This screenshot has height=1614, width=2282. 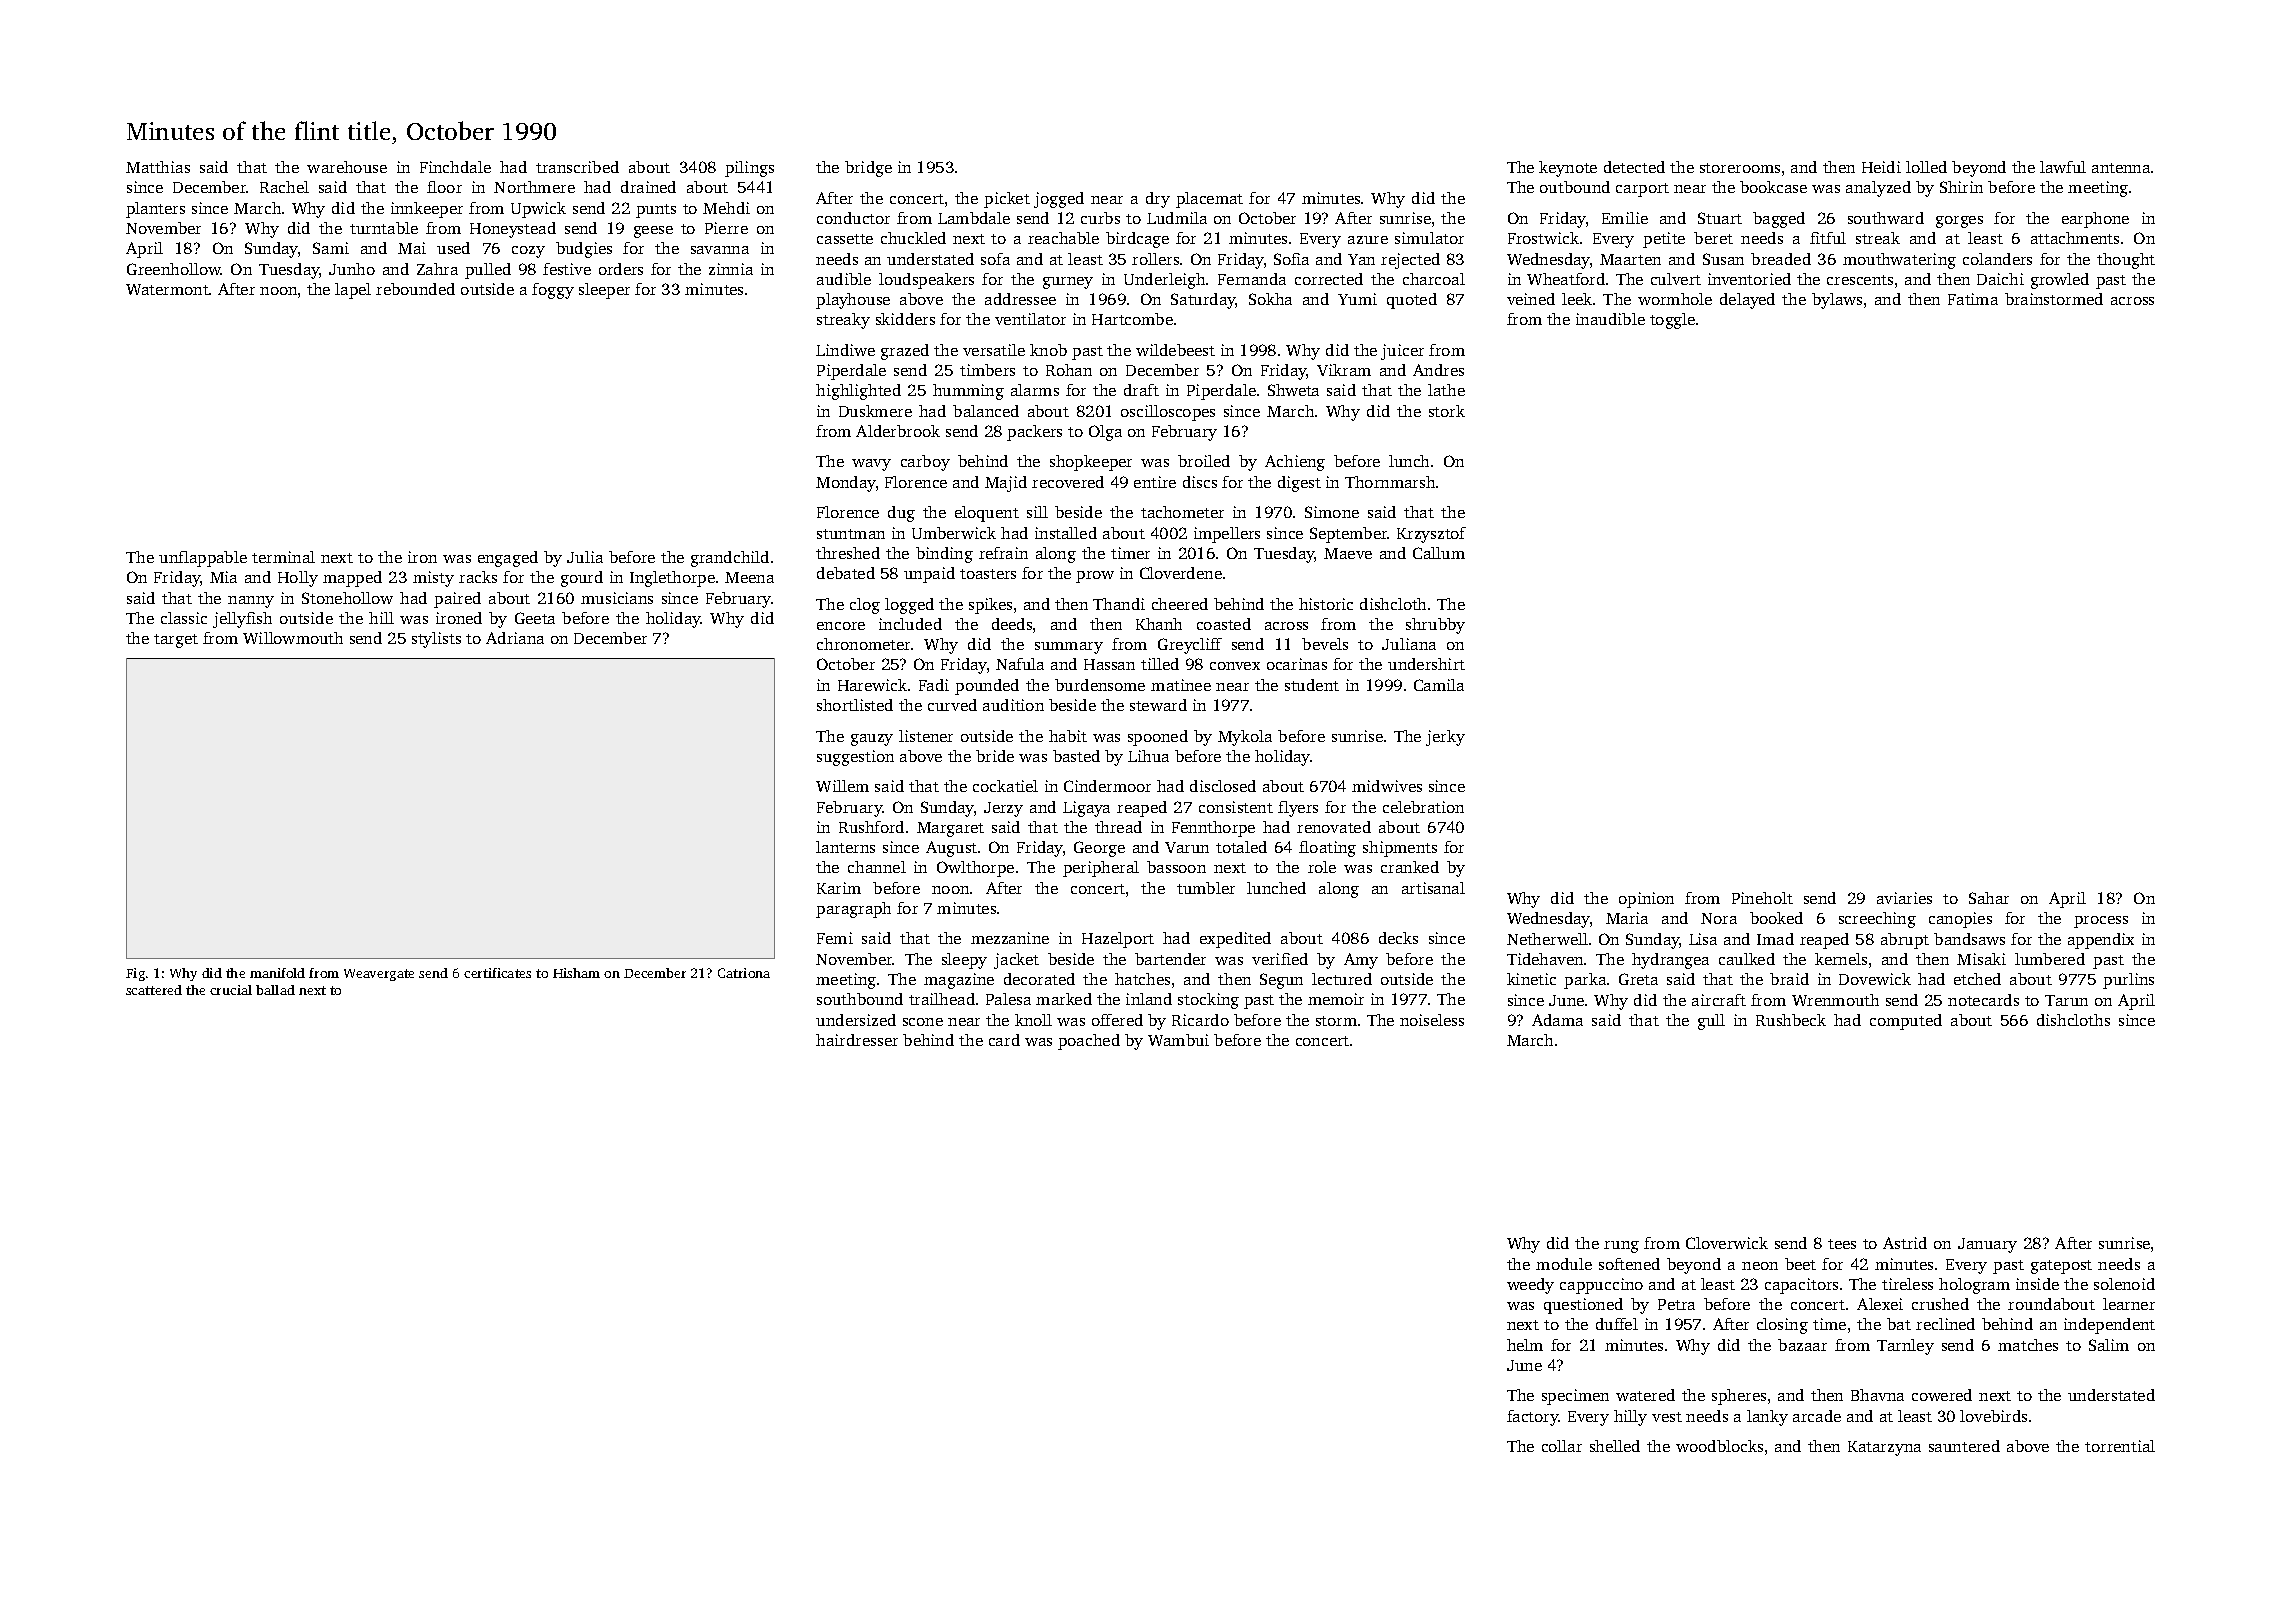 I want to click on Callum, so click(x=1439, y=553).
